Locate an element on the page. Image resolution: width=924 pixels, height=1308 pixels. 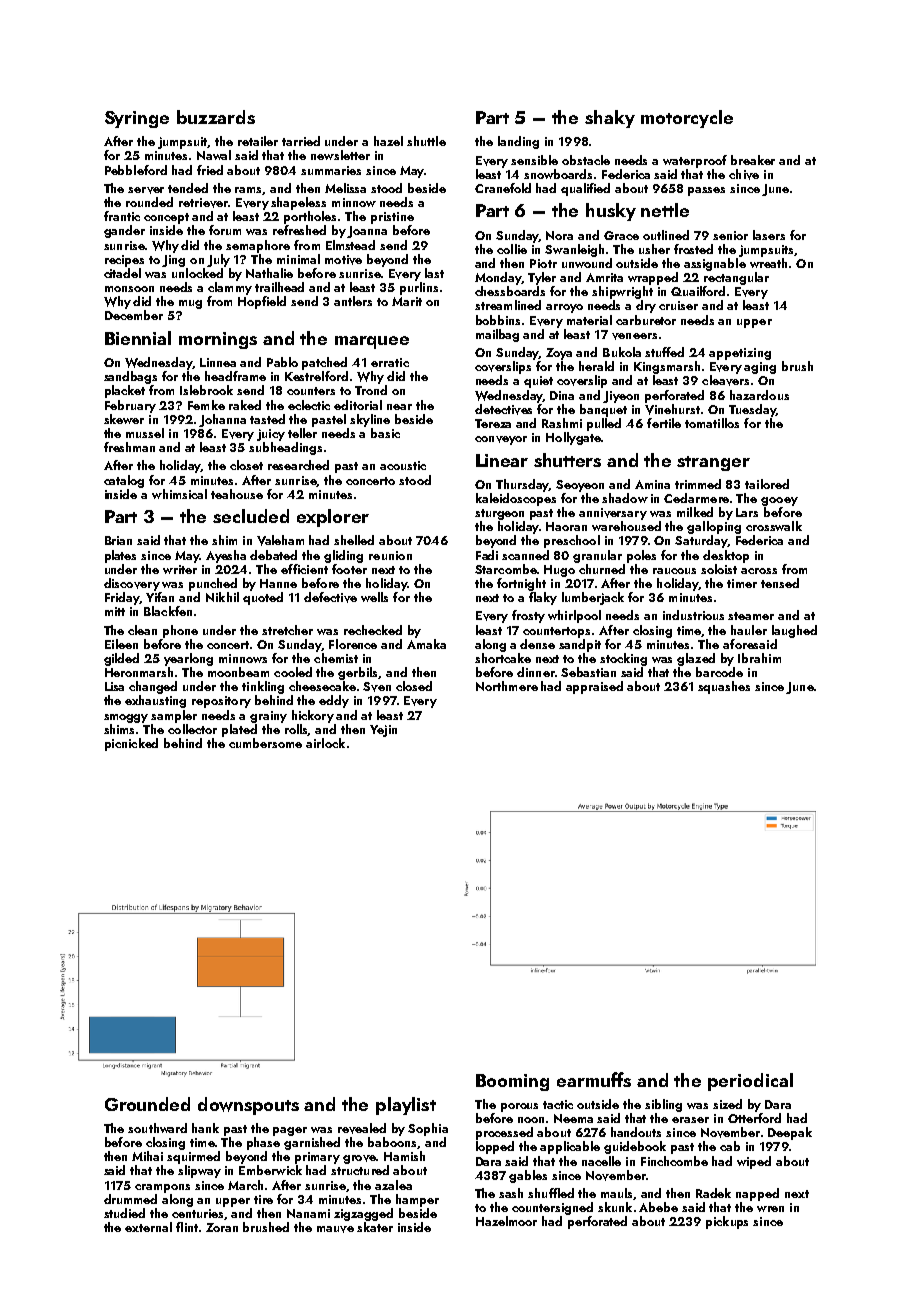
tarried is located at coordinates (301, 141).
